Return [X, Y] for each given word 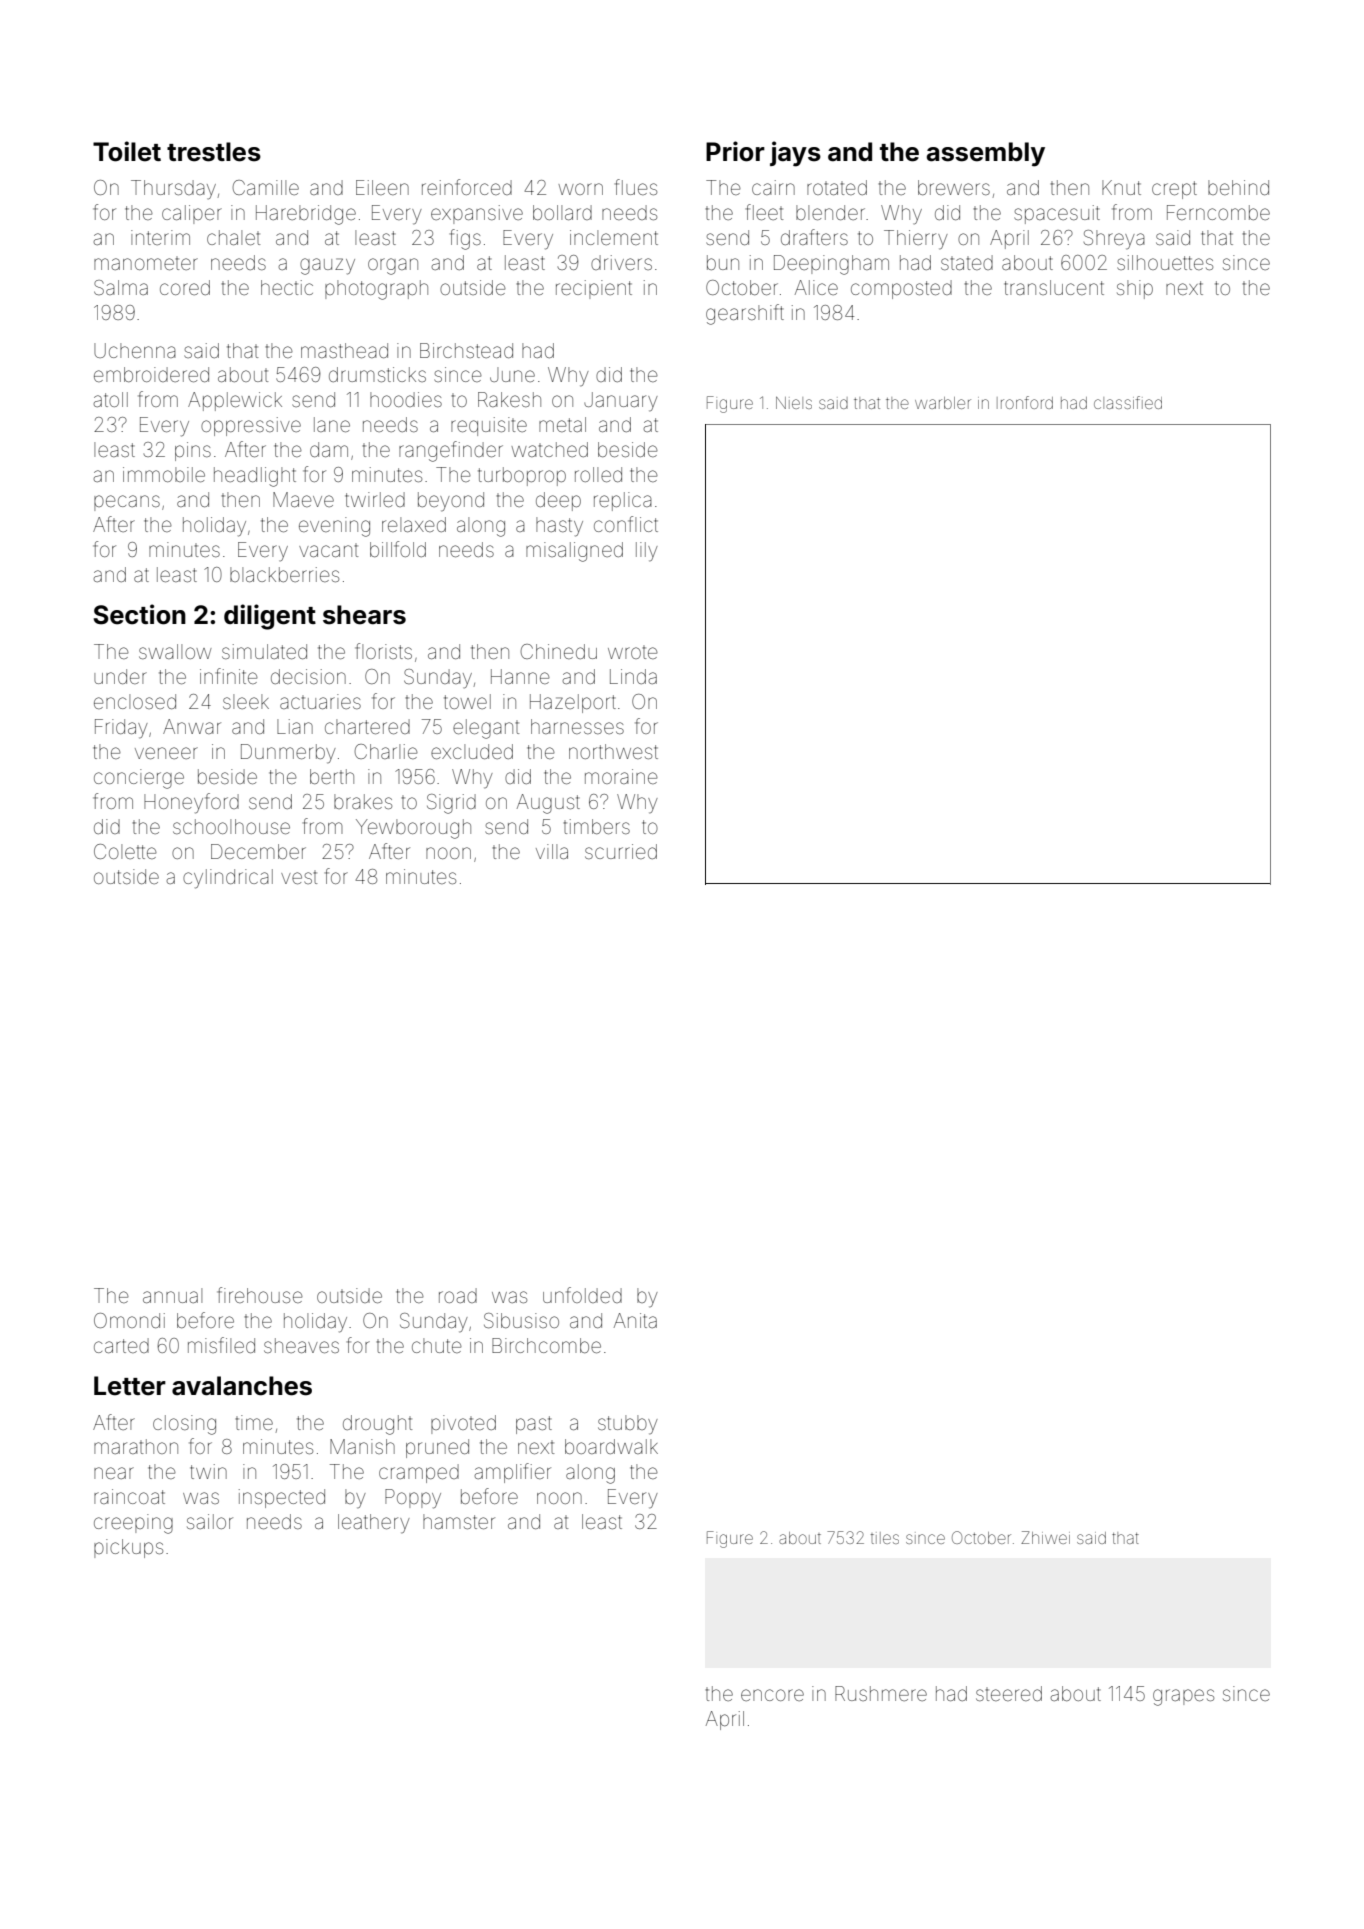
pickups [128, 1548]
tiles [885, 1538]
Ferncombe [1218, 212]
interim [160, 237]
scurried [621, 851]
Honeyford [191, 803]
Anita [635, 1320]
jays [795, 154]
